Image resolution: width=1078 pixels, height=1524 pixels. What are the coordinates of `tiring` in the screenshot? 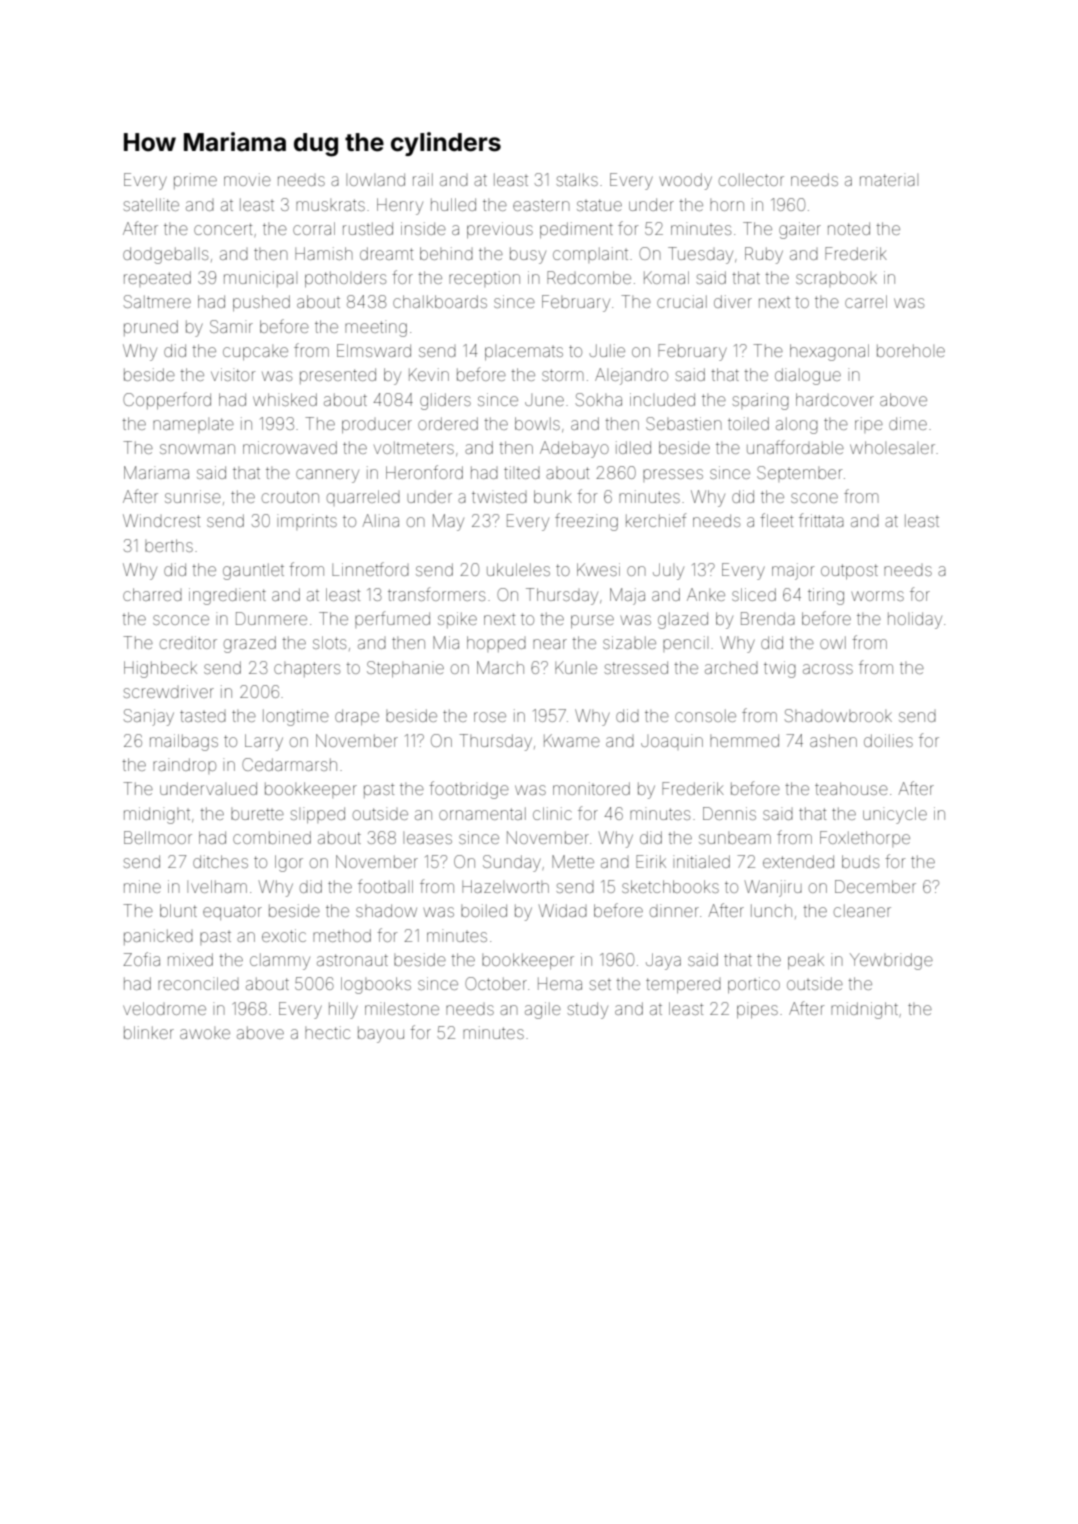 It's located at (826, 596).
